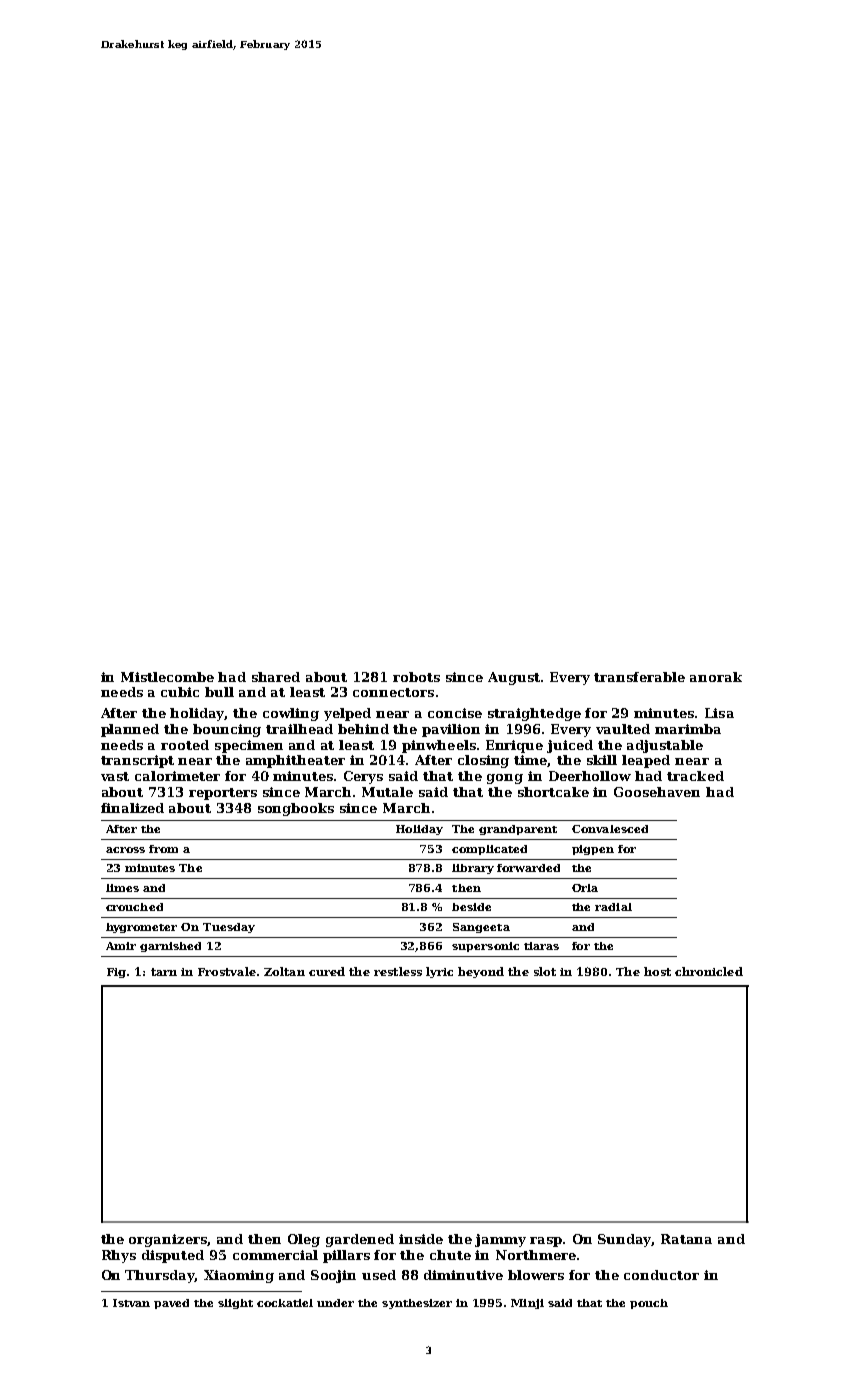 Image resolution: width=849 pixels, height=1400 pixels. Describe the element at coordinates (327, 971) in the screenshot. I see `cured` at that location.
